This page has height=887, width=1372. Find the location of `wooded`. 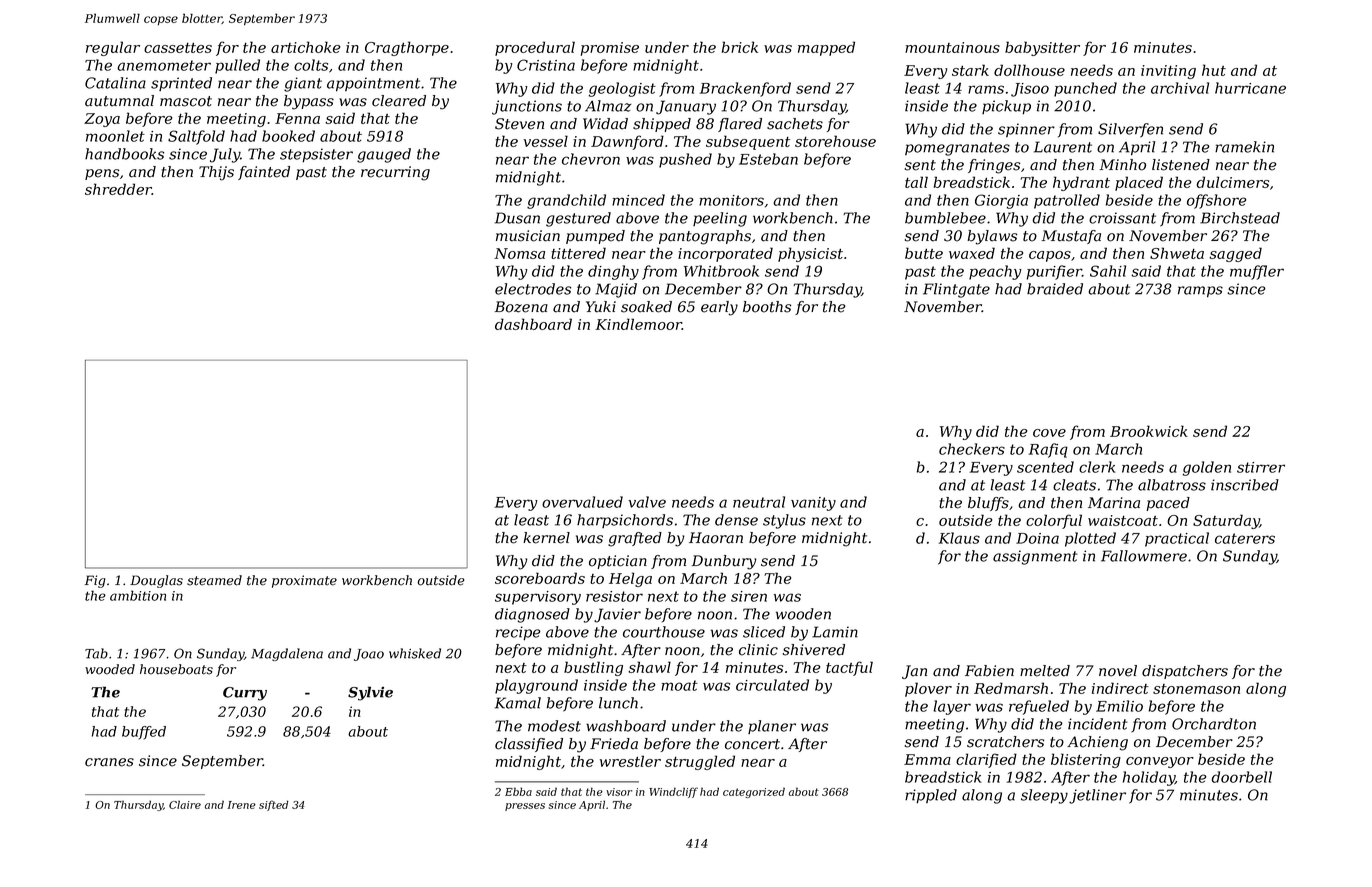

wooded is located at coordinates (110, 669).
